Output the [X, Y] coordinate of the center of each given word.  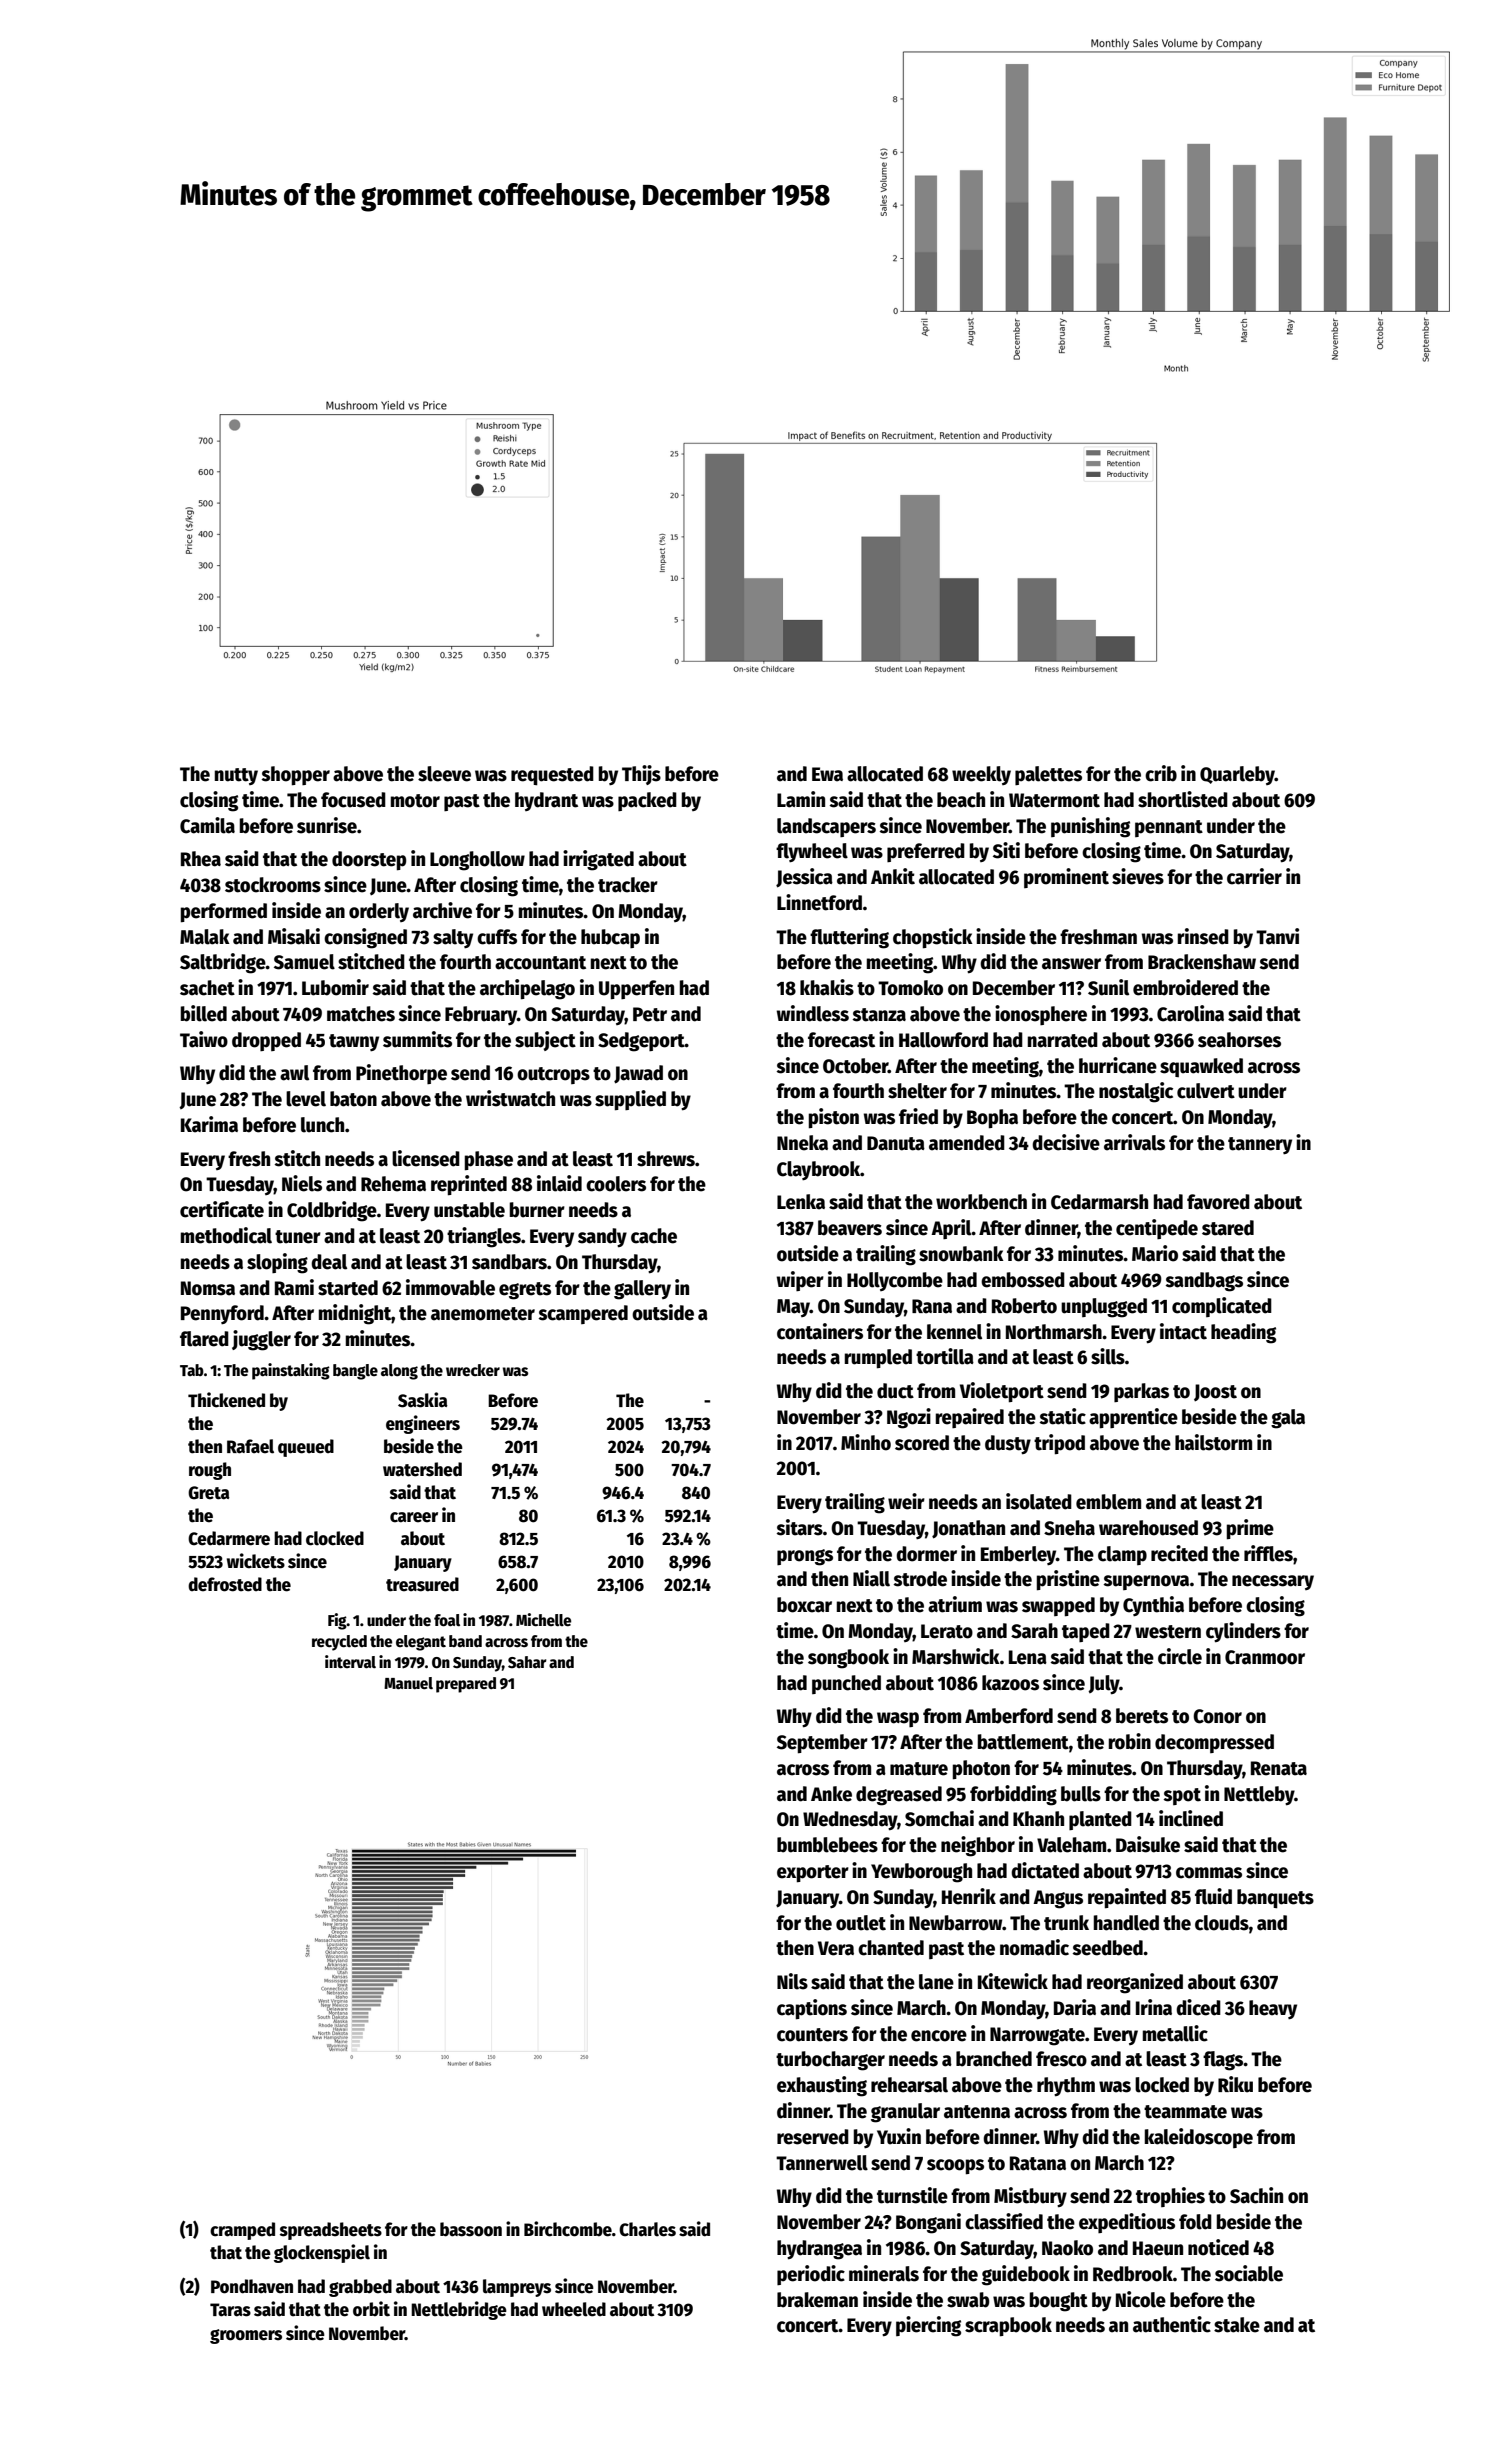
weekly [981, 775]
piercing [928, 2326]
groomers [246, 2336]
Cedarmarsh [1099, 1202]
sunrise [327, 825]
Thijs [641, 775]
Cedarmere [229, 1538]
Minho [866, 1442]
